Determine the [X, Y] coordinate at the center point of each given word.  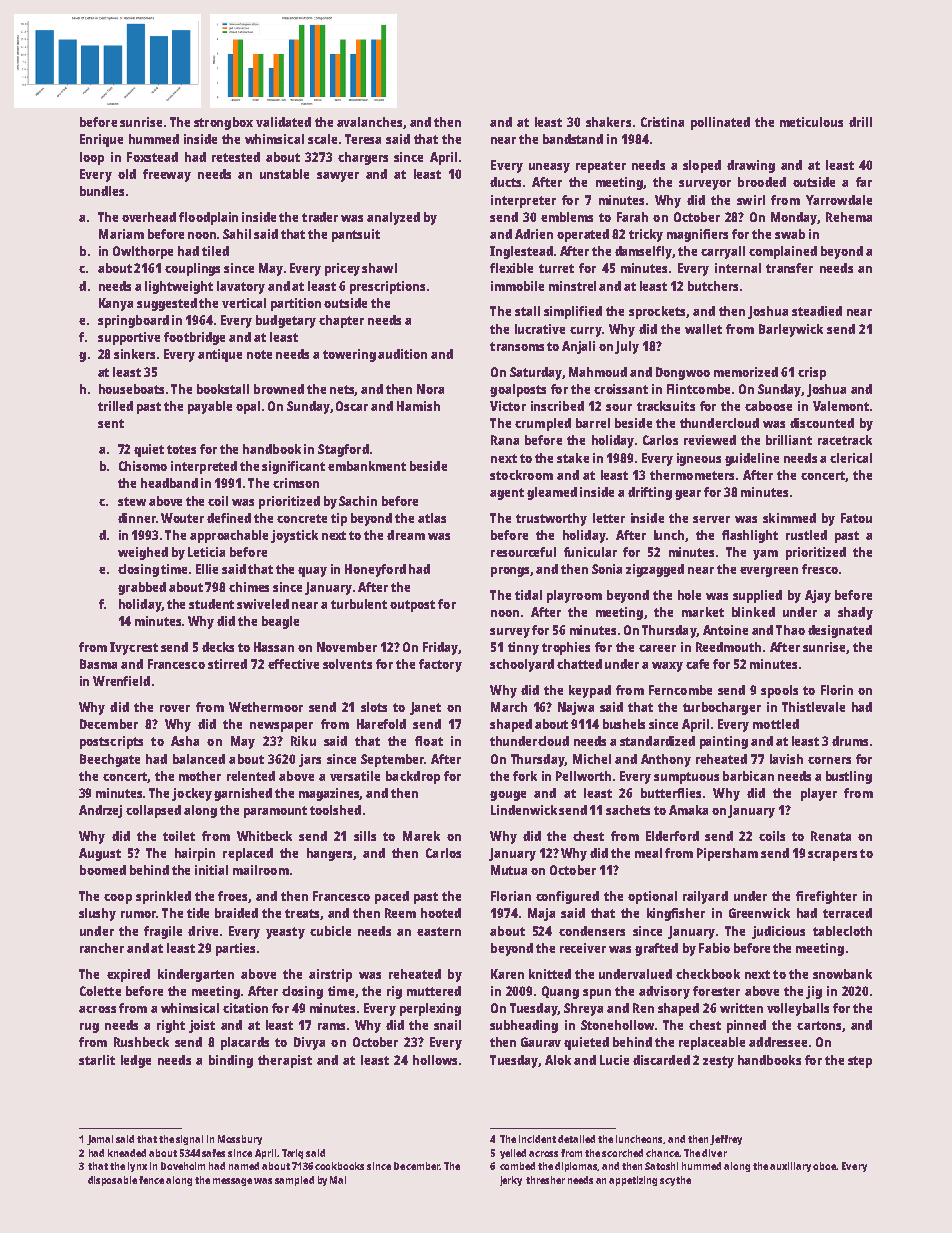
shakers [608, 122]
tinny [523, 648]
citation [245, 1008]
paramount [275, 812]
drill [860, 122]
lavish [786, 759]
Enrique [101, 140]
